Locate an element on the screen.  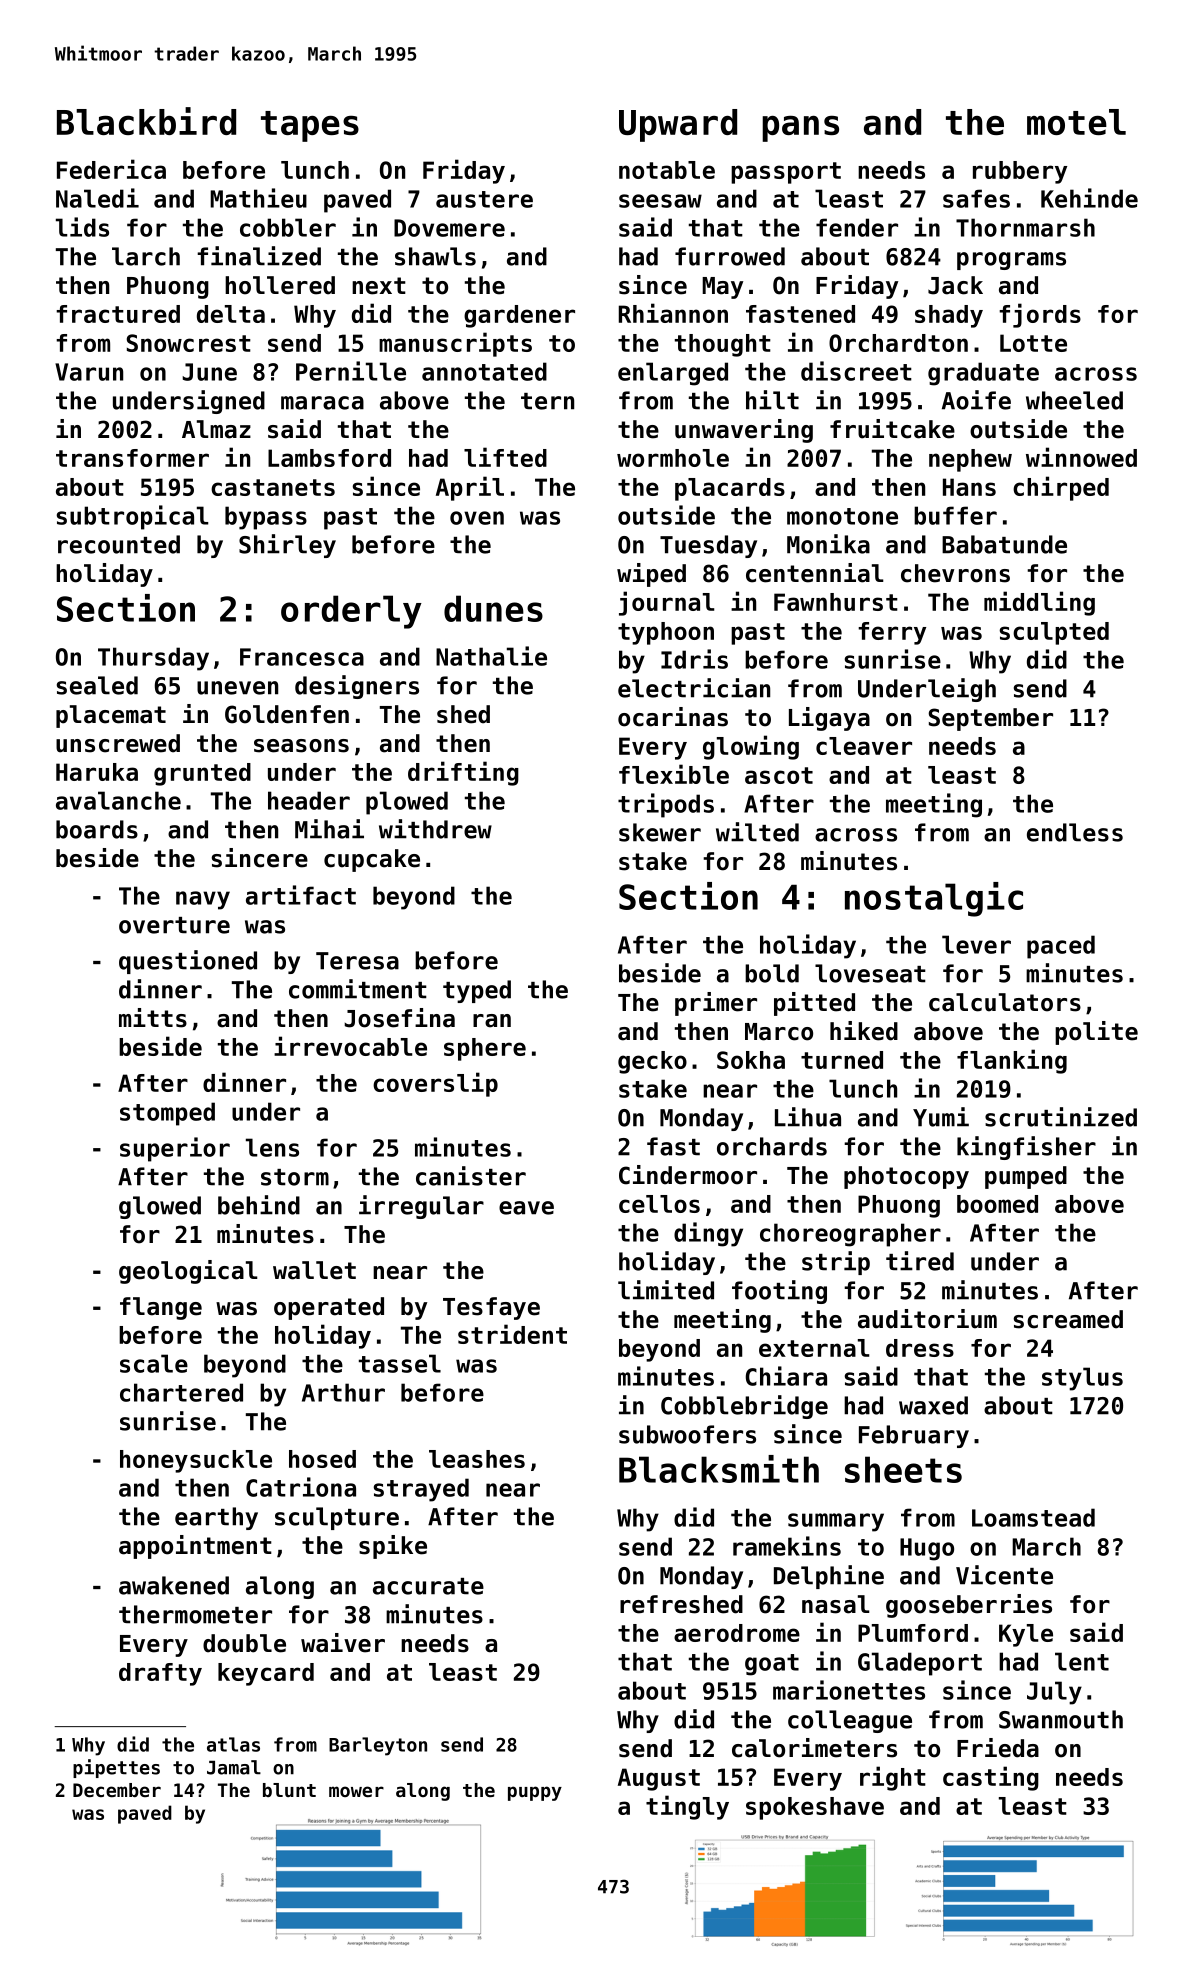
Josefina is located at coordinates (399, 1018).
